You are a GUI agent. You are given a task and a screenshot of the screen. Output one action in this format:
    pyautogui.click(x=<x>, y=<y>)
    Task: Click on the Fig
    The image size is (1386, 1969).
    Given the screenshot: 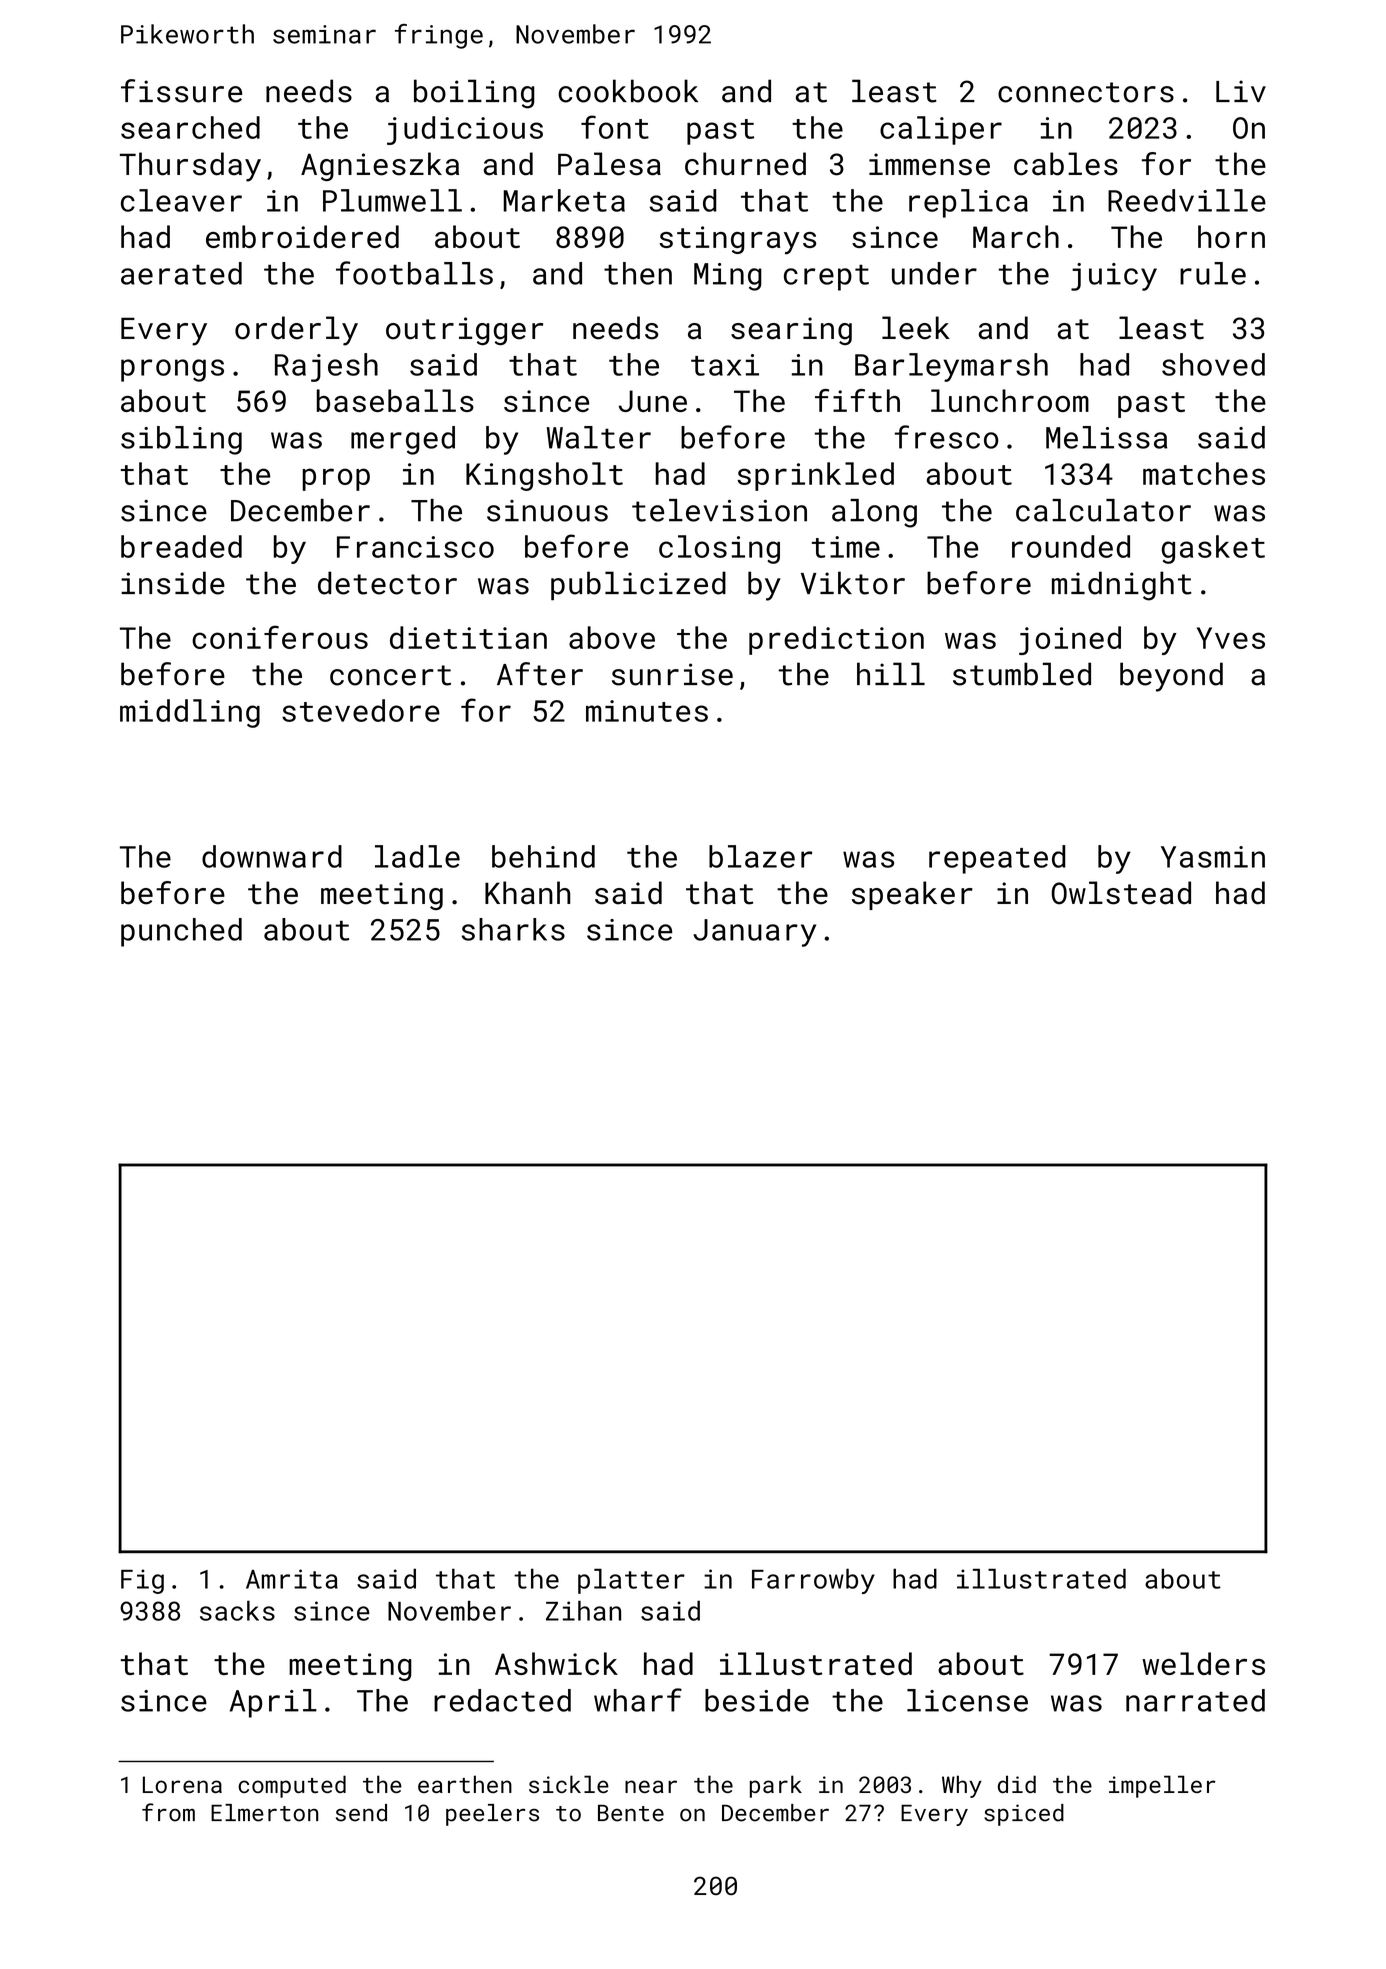 What is the action you would take?
    pyautogui.click(x=142, y=1581)
